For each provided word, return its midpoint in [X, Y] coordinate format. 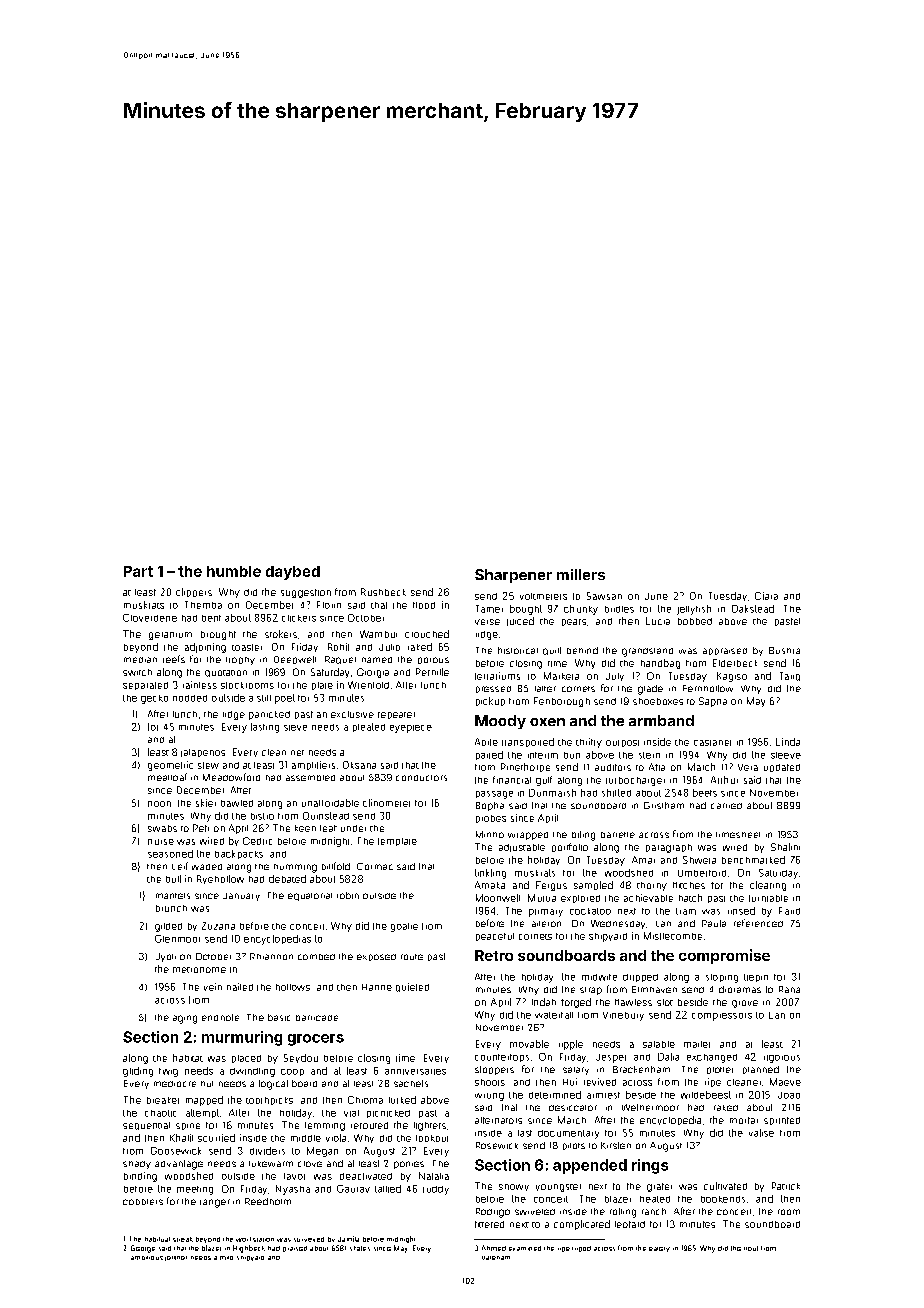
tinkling [490, 874]
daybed [293, 573]
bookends [723, 1199]
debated [287, 879]
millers [581, 574]
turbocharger [635, 781]
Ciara [766, 596]
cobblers [143, 1202]
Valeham [496, 1258]
